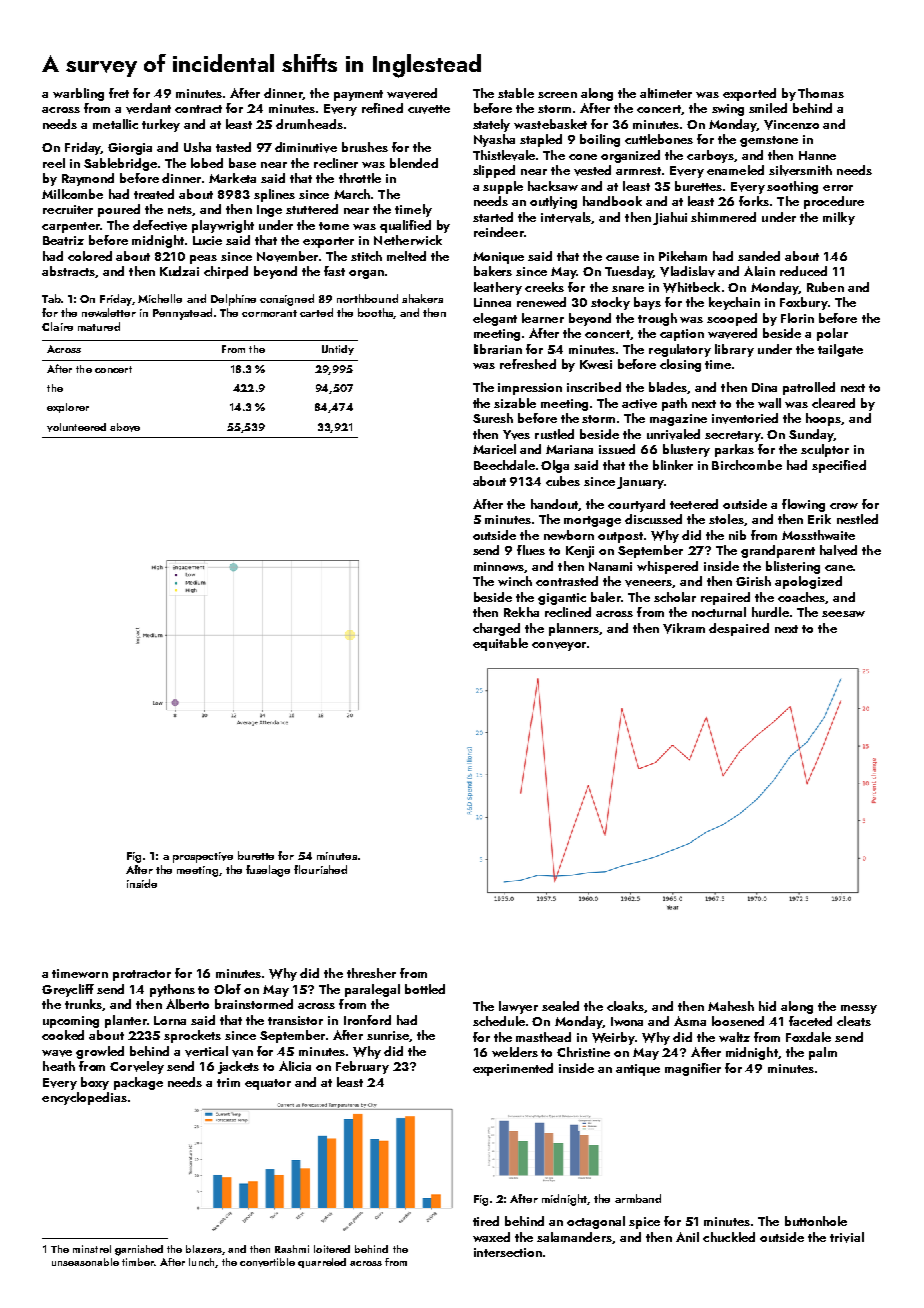 The width and height of the document is (924, 1308). Describe the element at coordinates (801, 597) in the document. I see `coaches` at that location.
